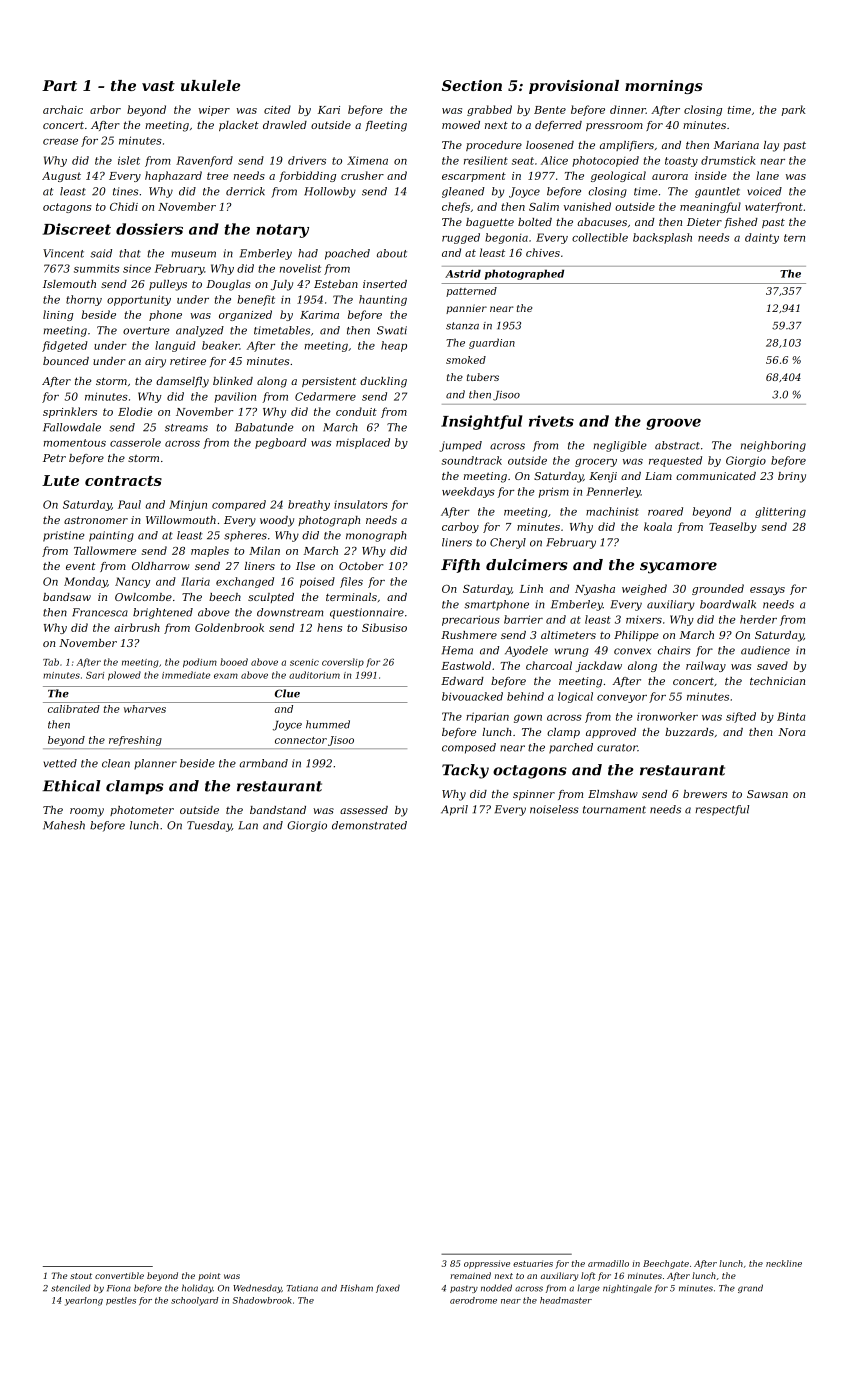 The height and width of the page is (1400, 849). What do you see at coordinates (188, 505) in the page?
I see `Minjun` at bounding box center [188, 505].
